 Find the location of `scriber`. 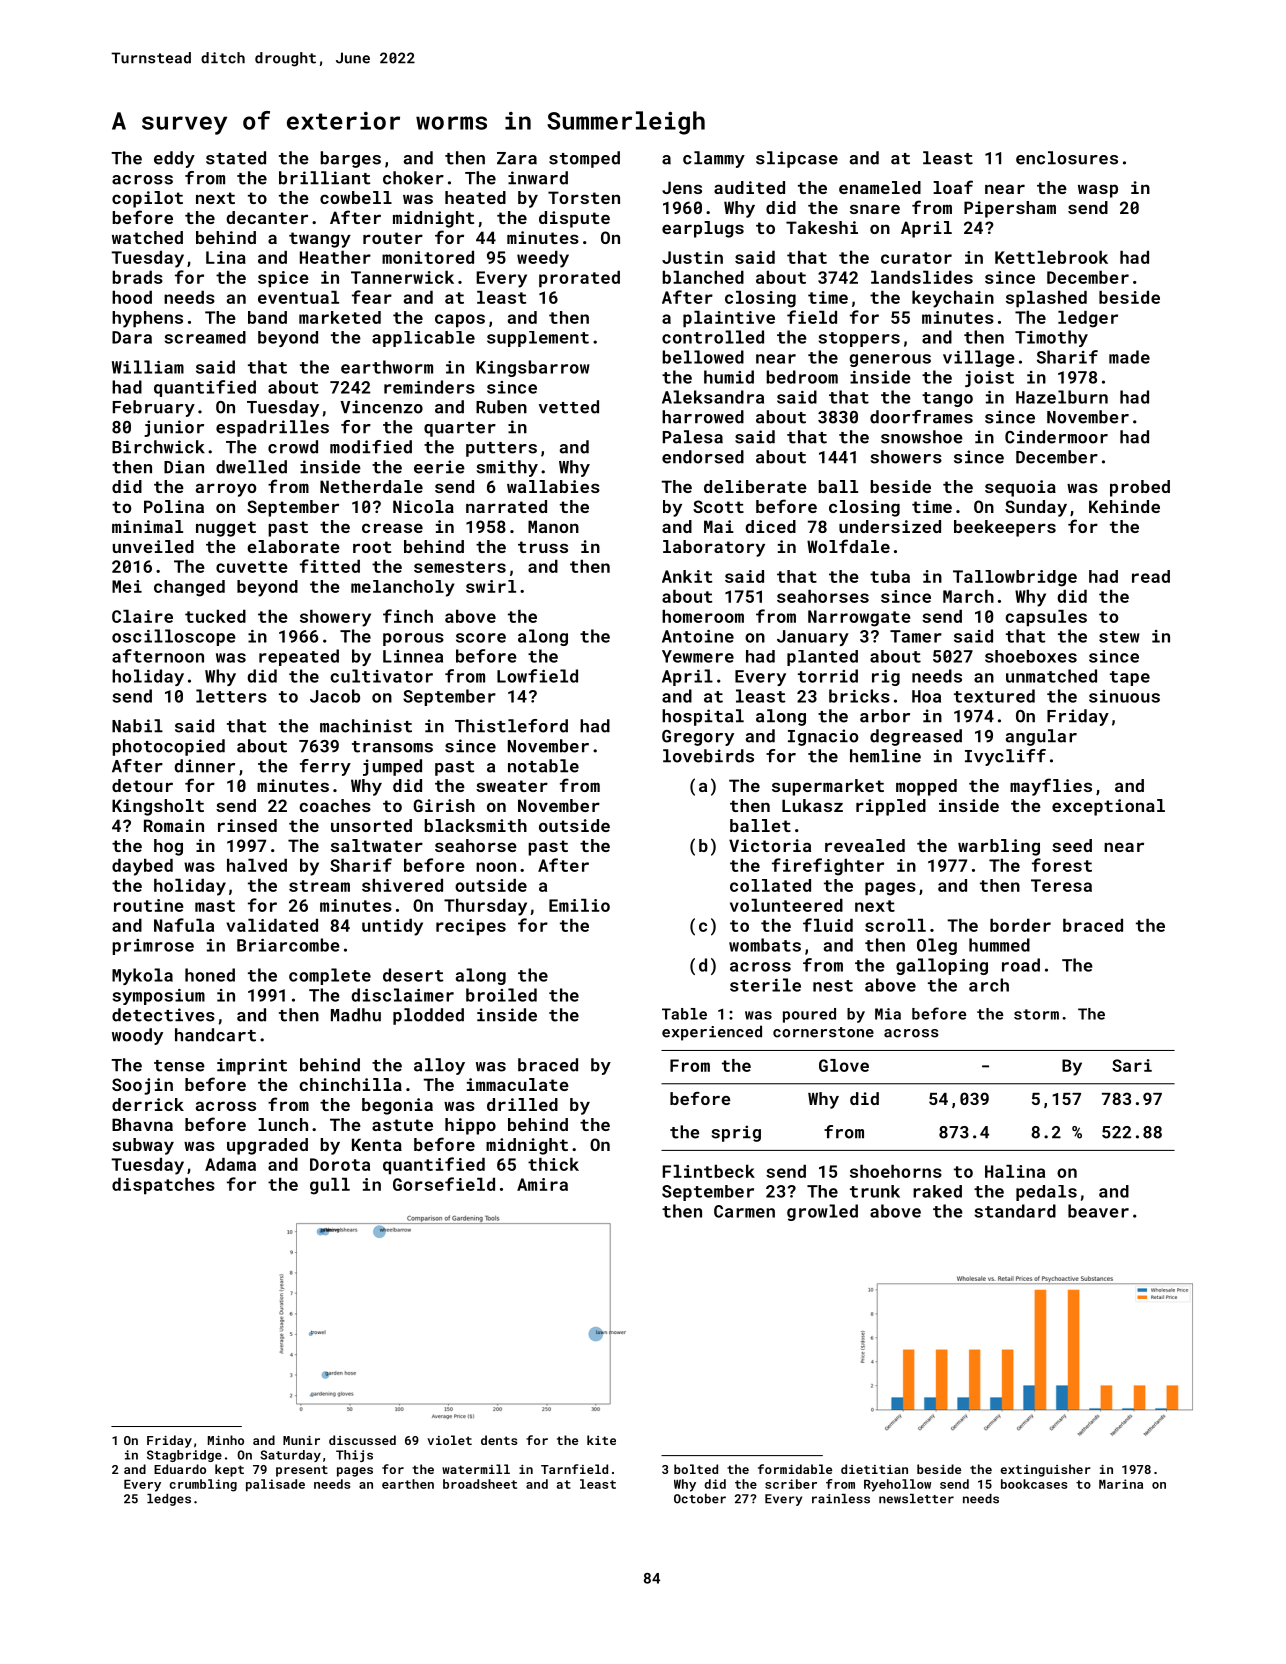

scriber is located at coordinates (791, 1484).
